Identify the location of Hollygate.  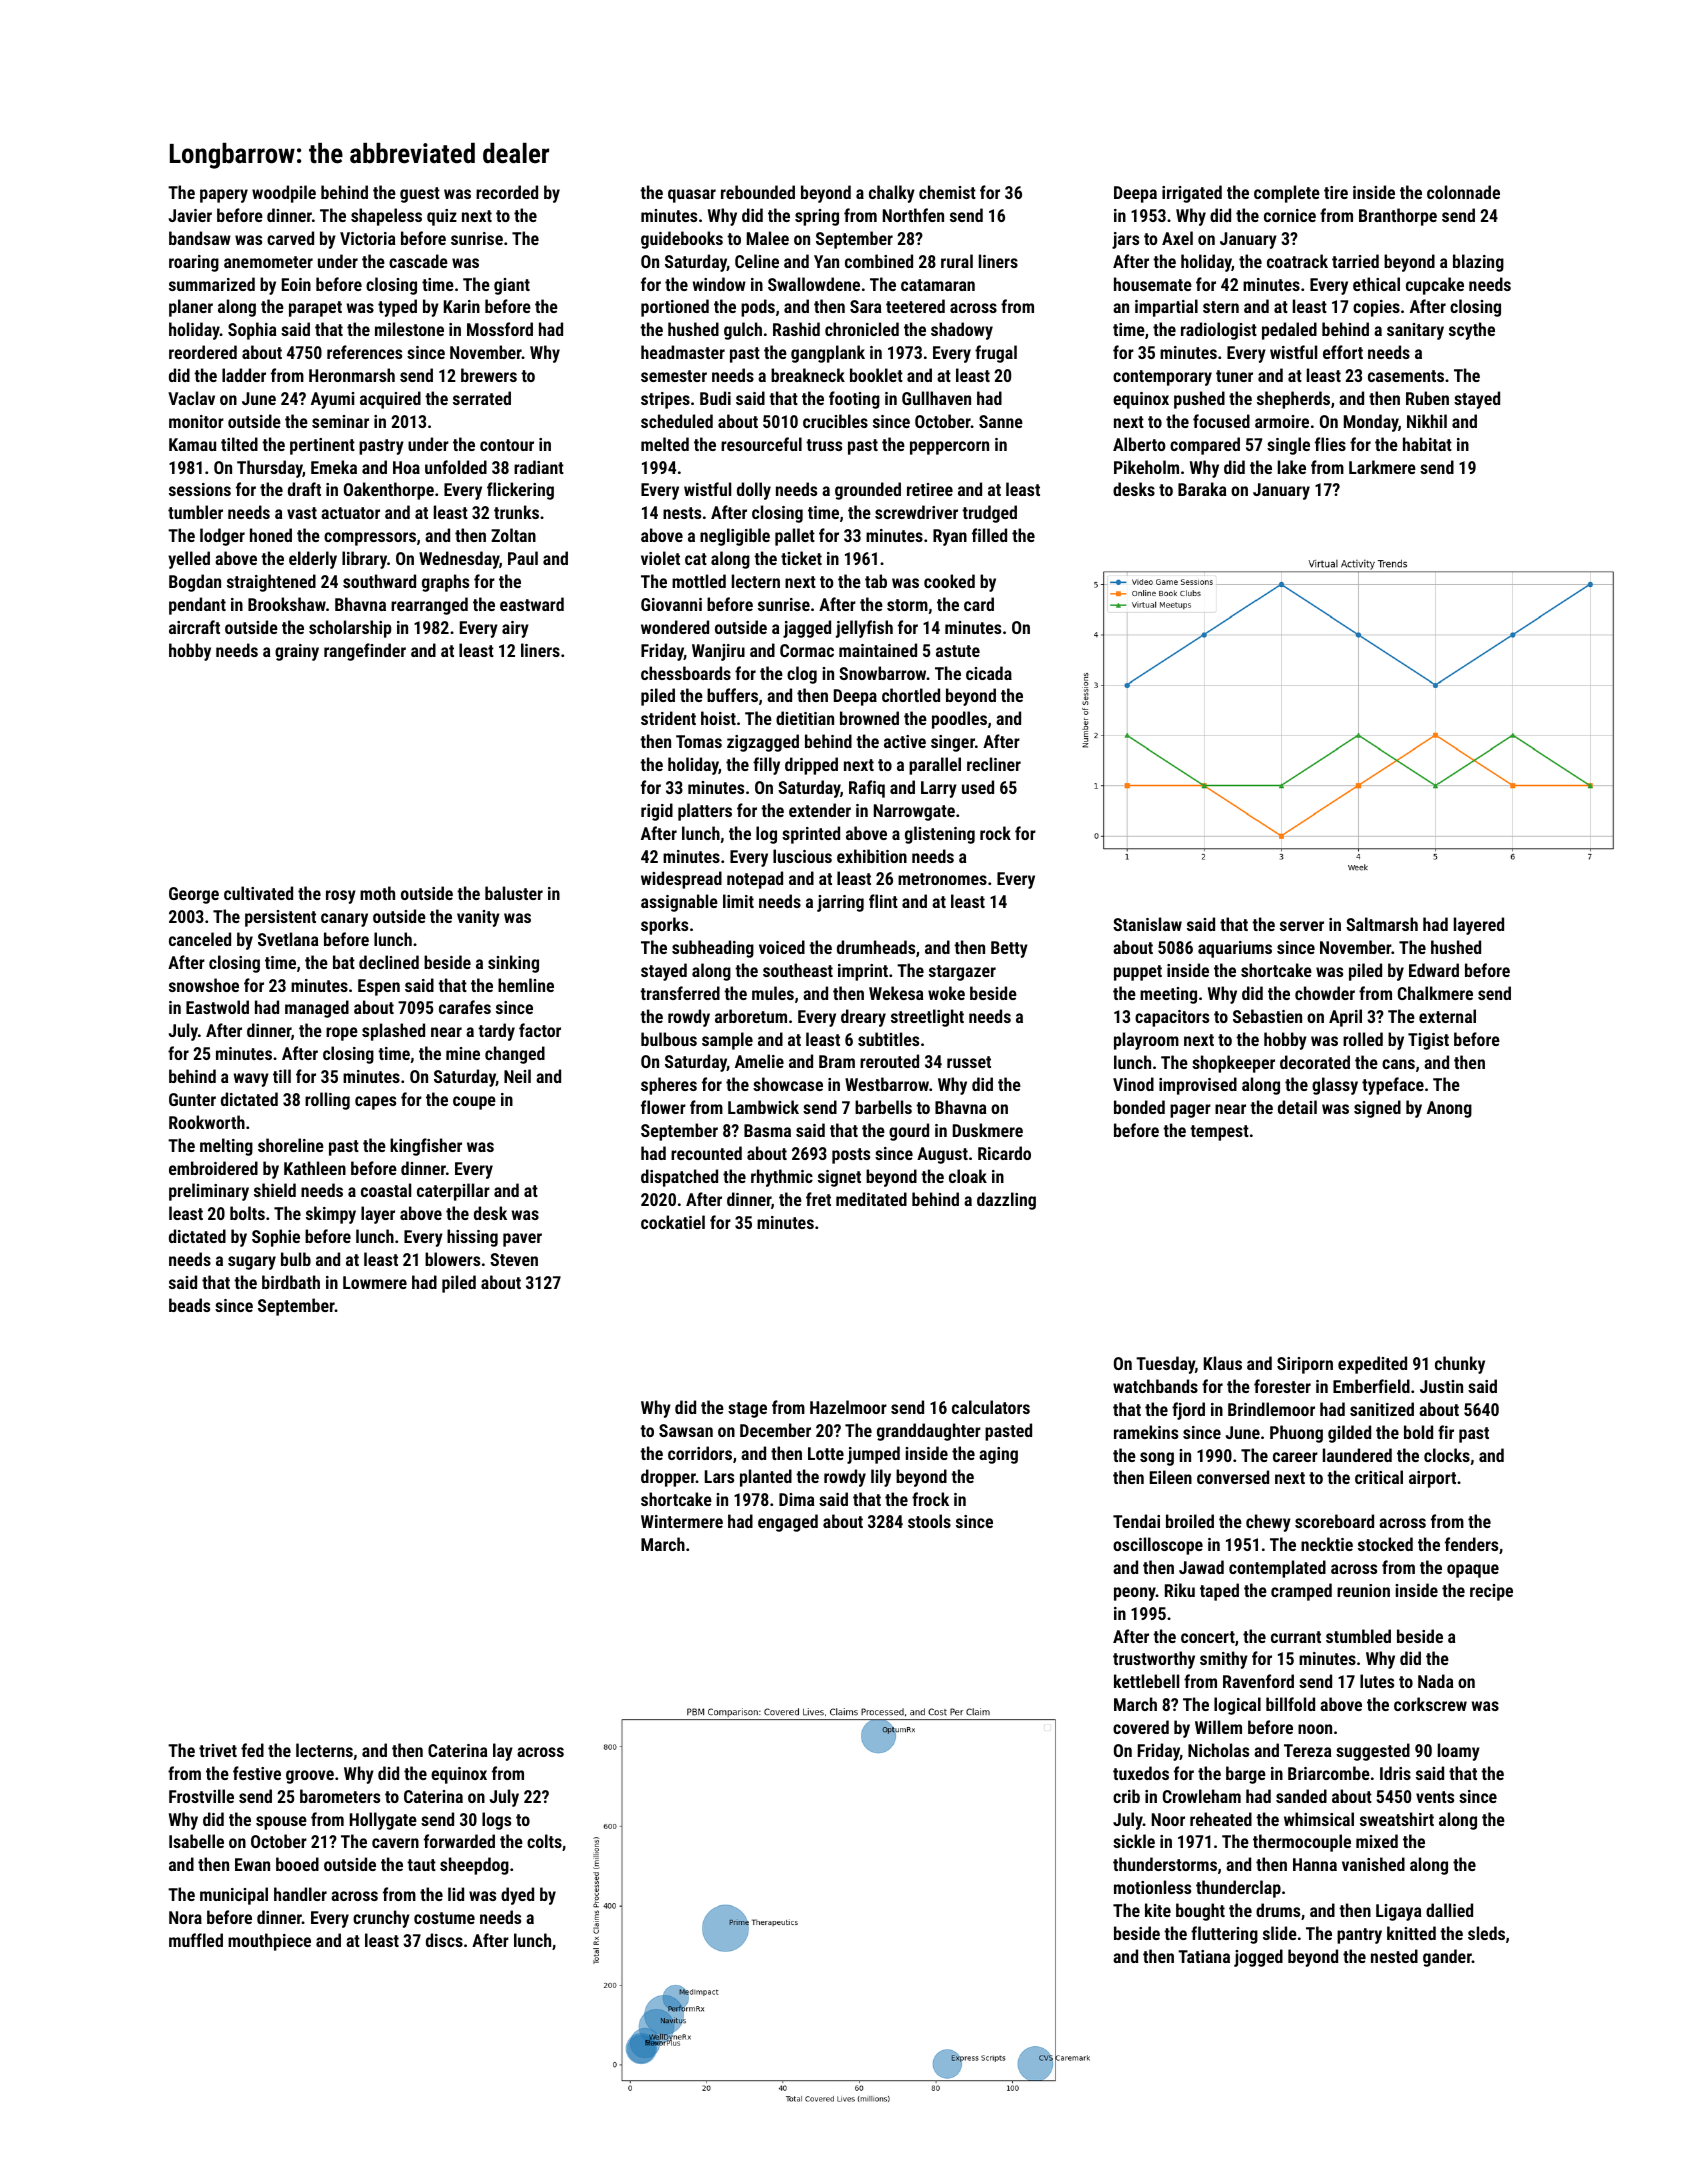
(383, 1821).
